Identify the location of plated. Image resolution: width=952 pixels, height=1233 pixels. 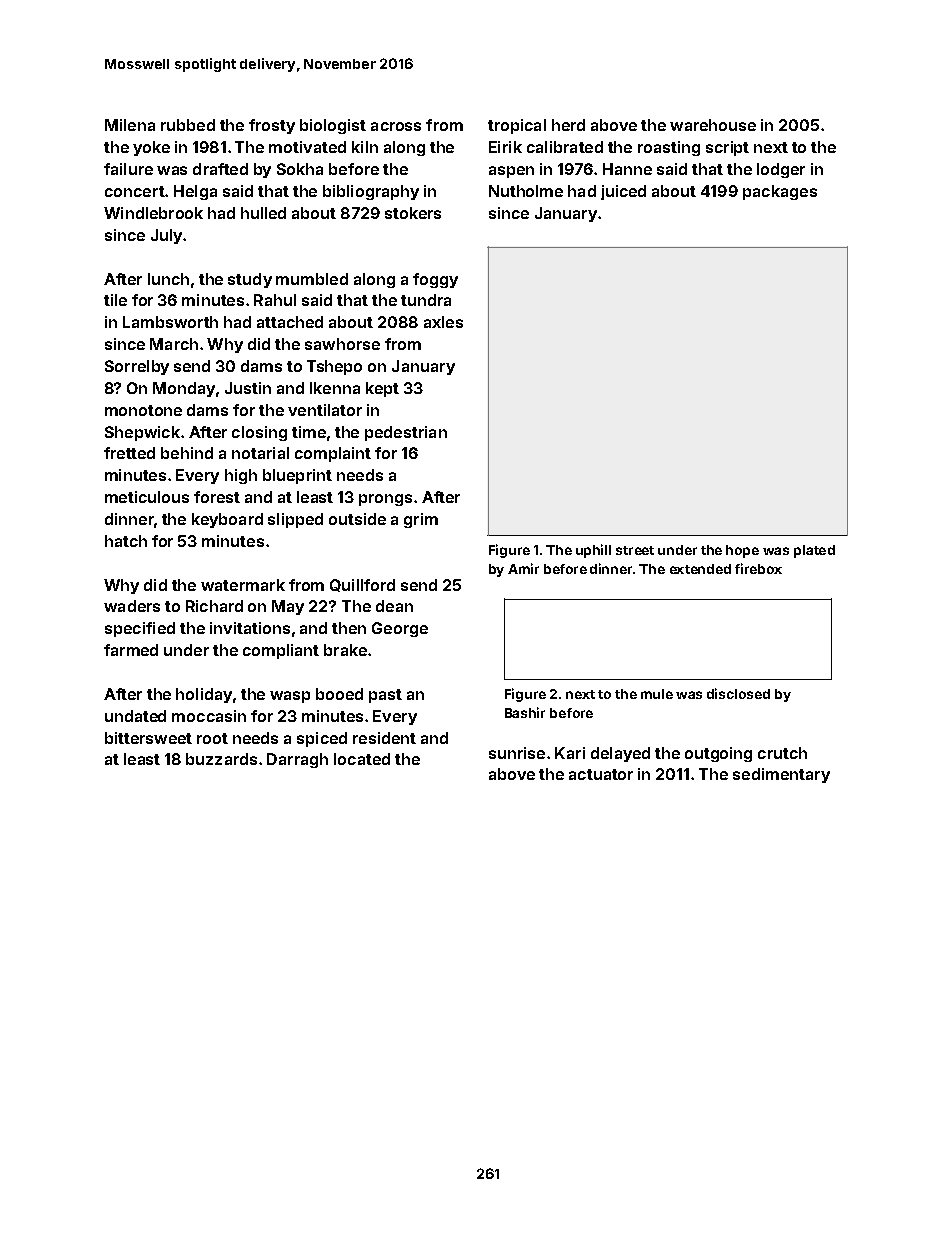
(814, 551).
